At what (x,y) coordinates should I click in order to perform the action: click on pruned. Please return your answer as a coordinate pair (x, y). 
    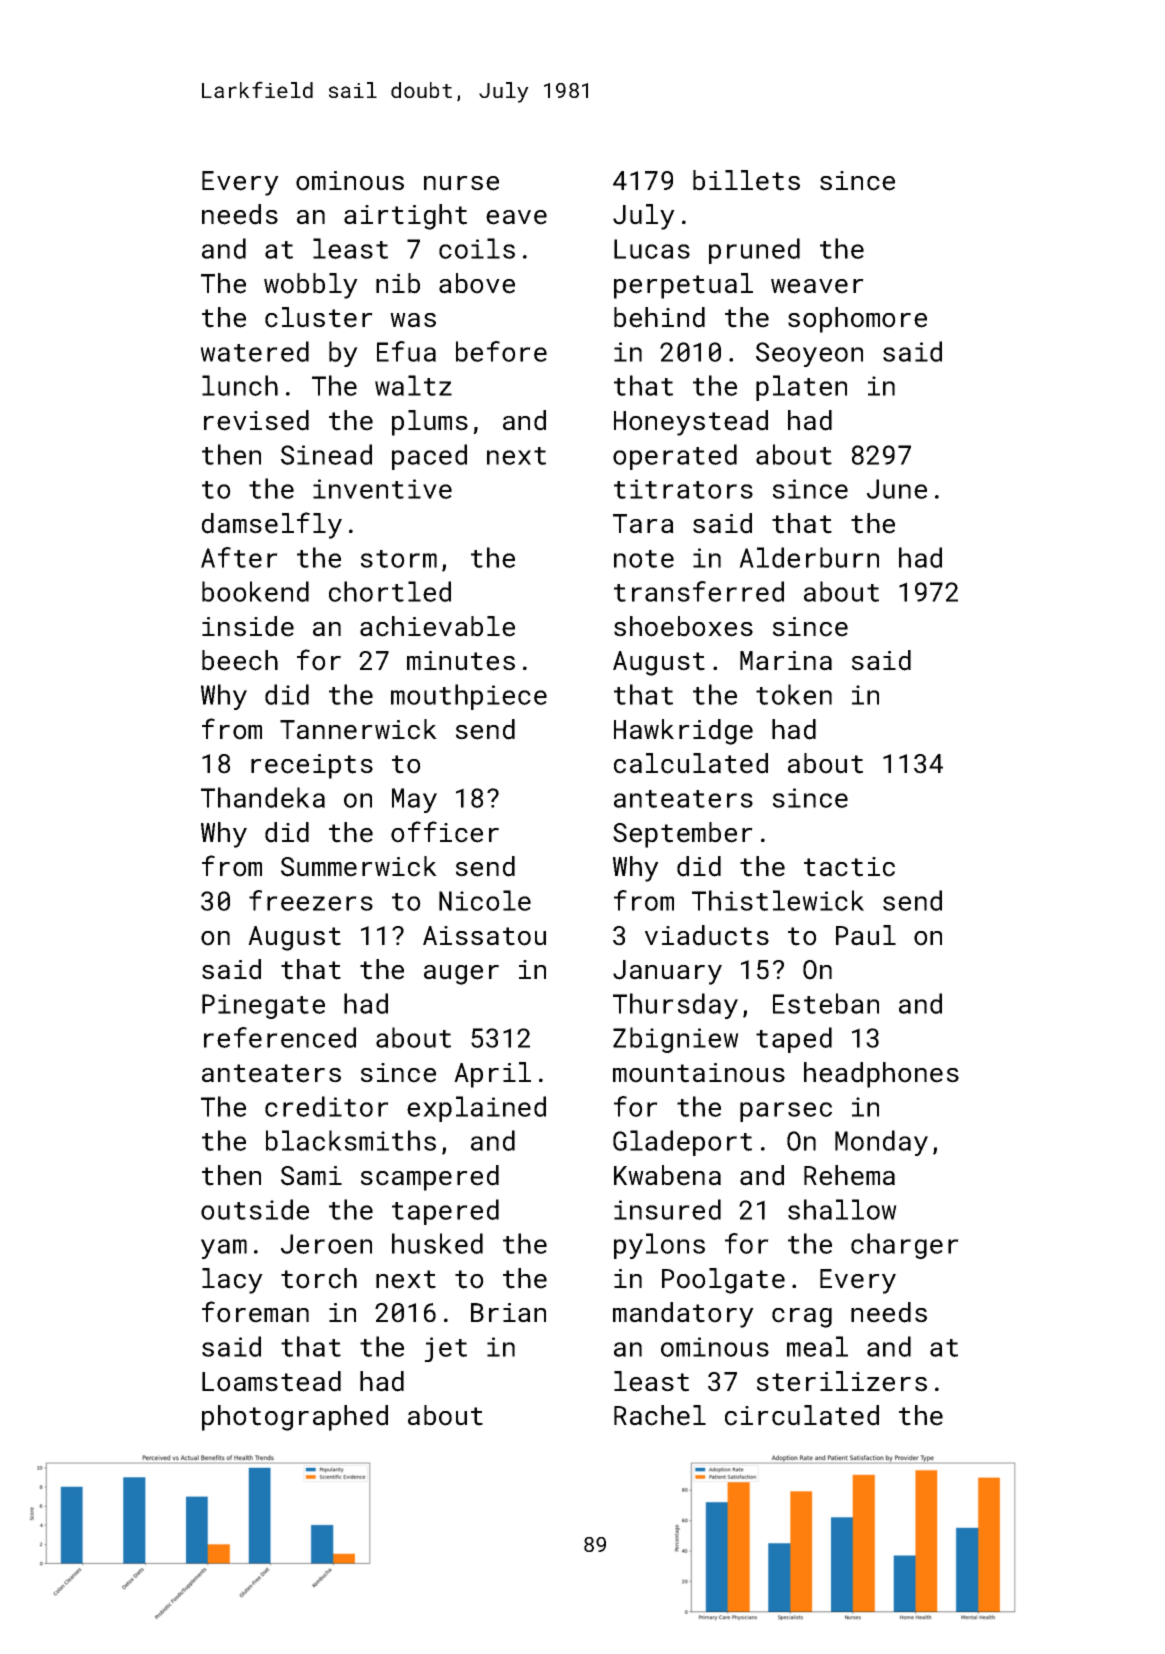
    Looking at the image, I should click on (754, 251).
